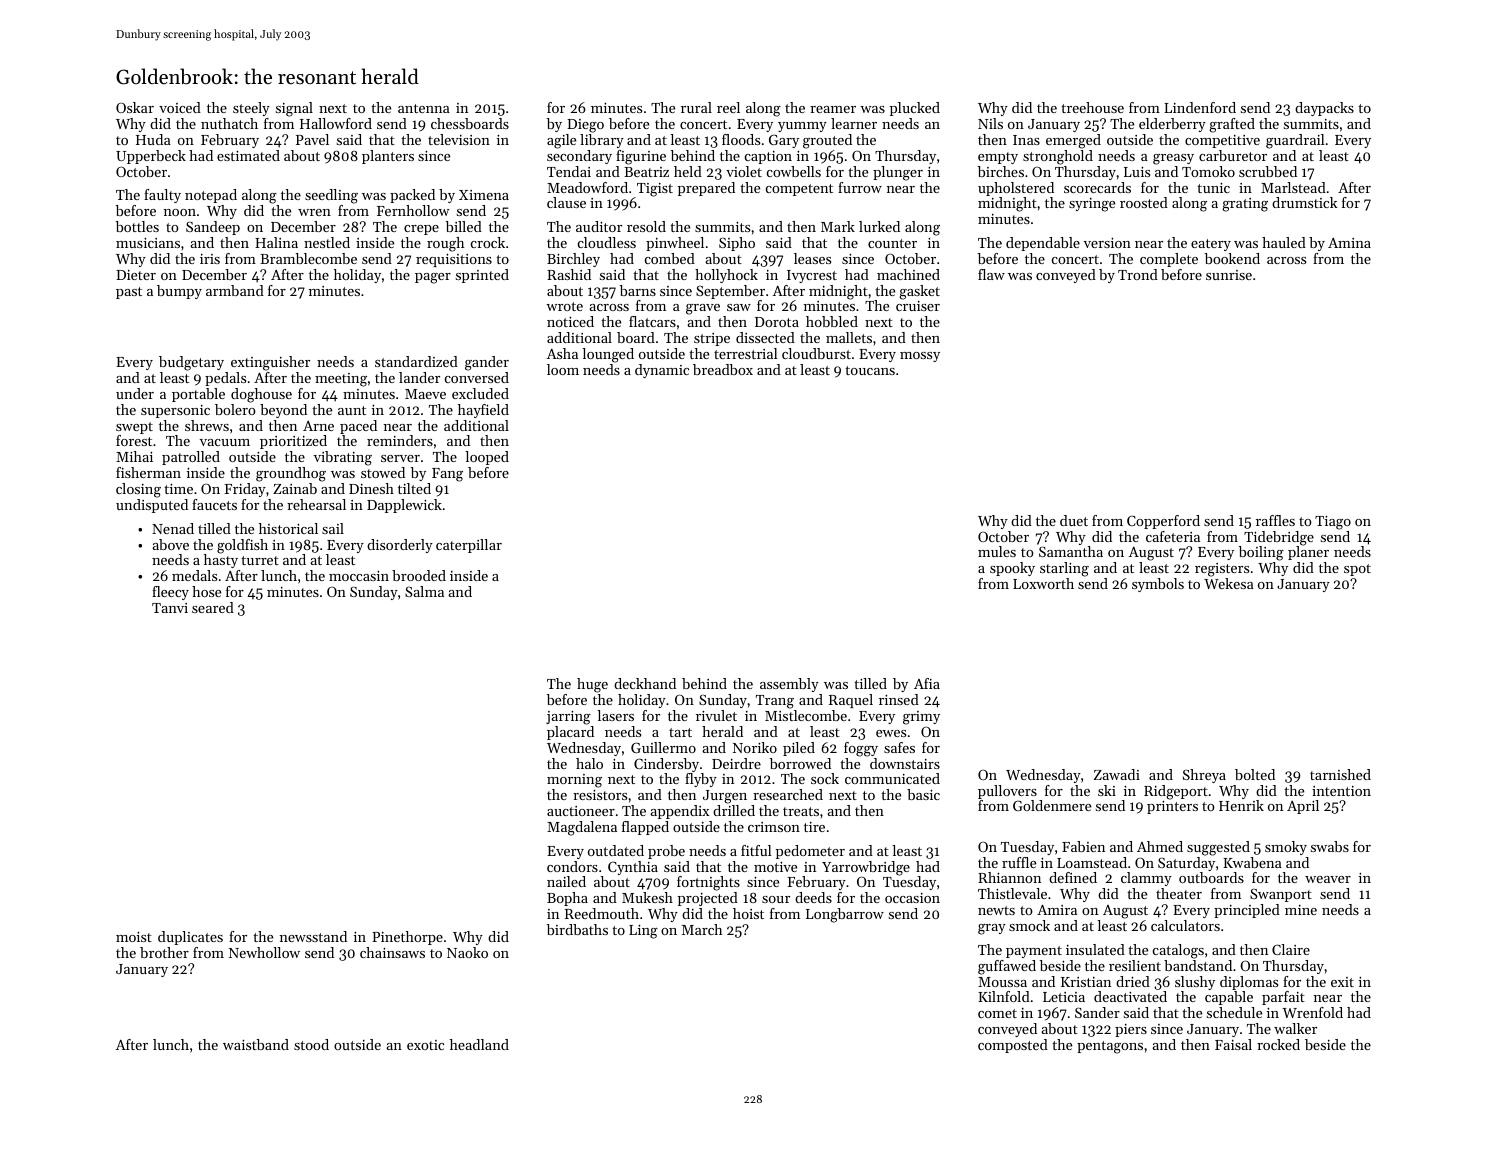  What do you see at coordinates (1172, 125) in the screenshot?
I see `elderberry` at bounding box center [1172, 125].
